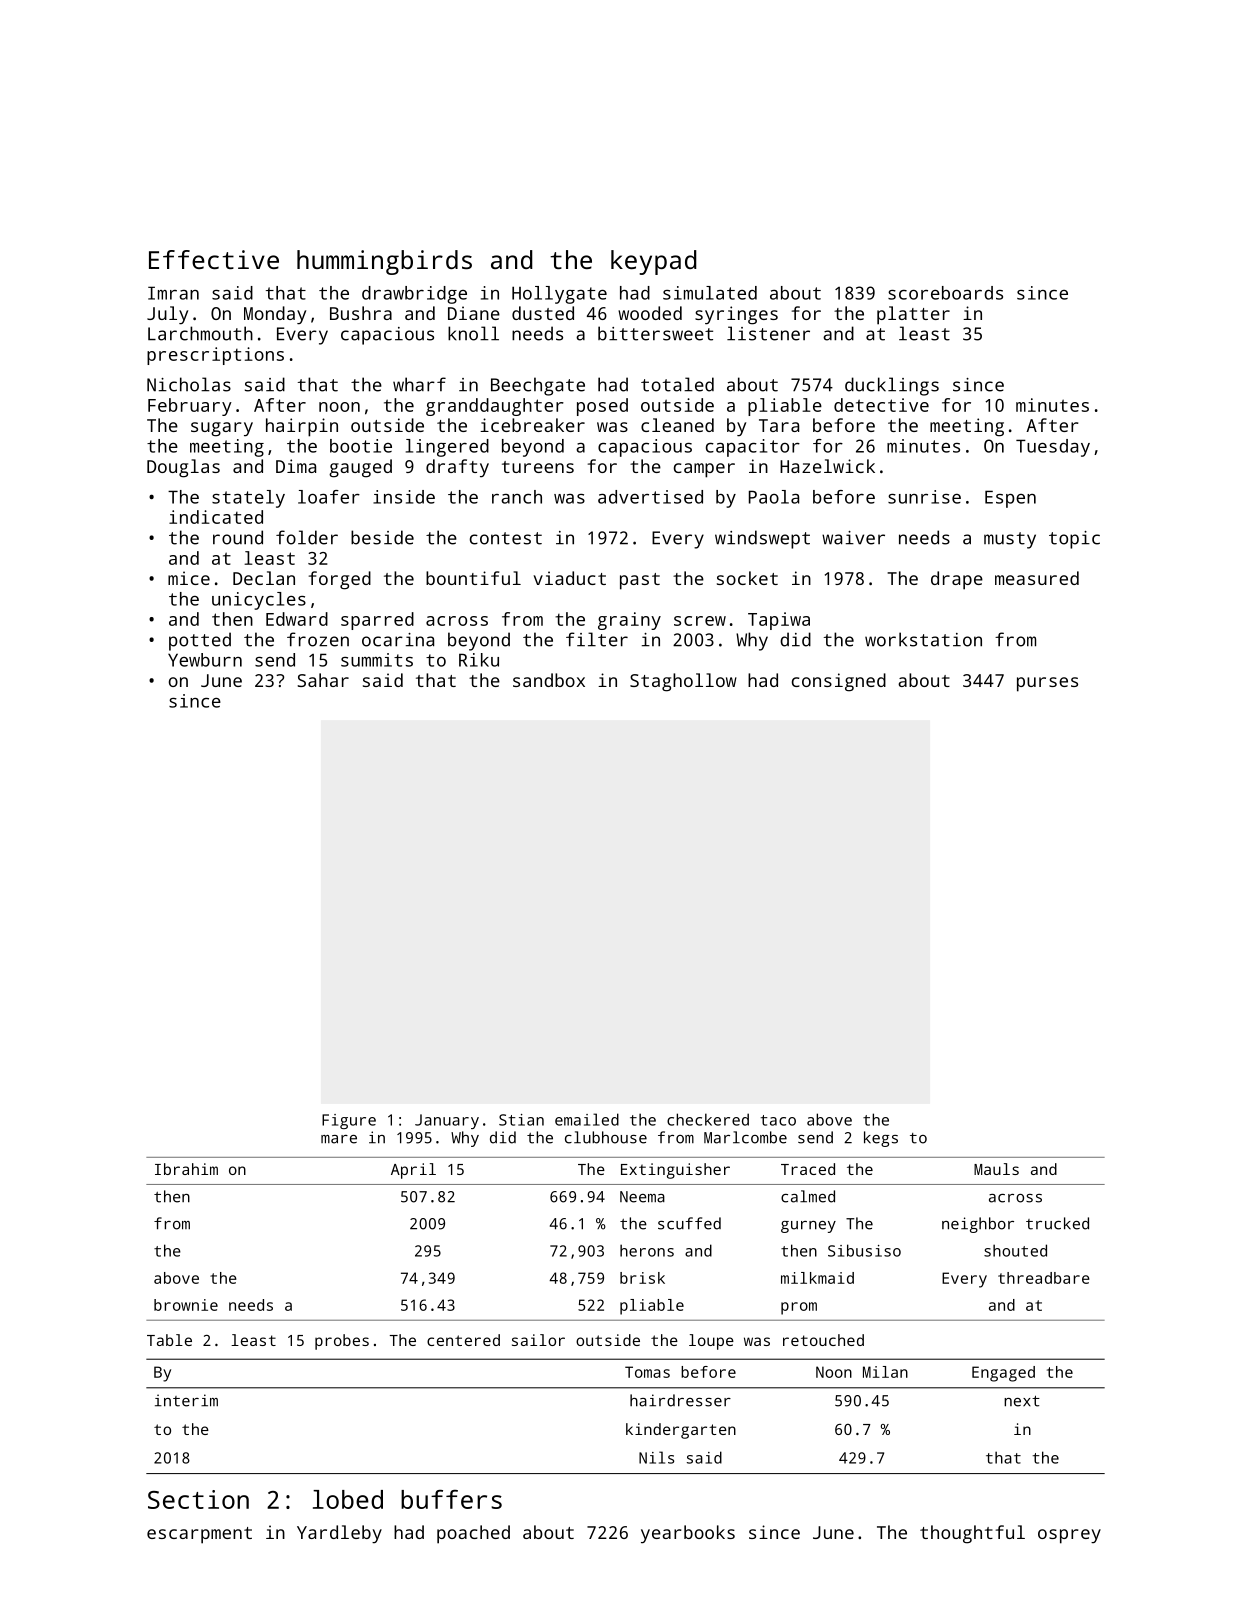 The image size is (1251, 1619). What do you see at coordinates (323, 680) in the page?
I see `Sahar` at bounding box center [323, 680].
